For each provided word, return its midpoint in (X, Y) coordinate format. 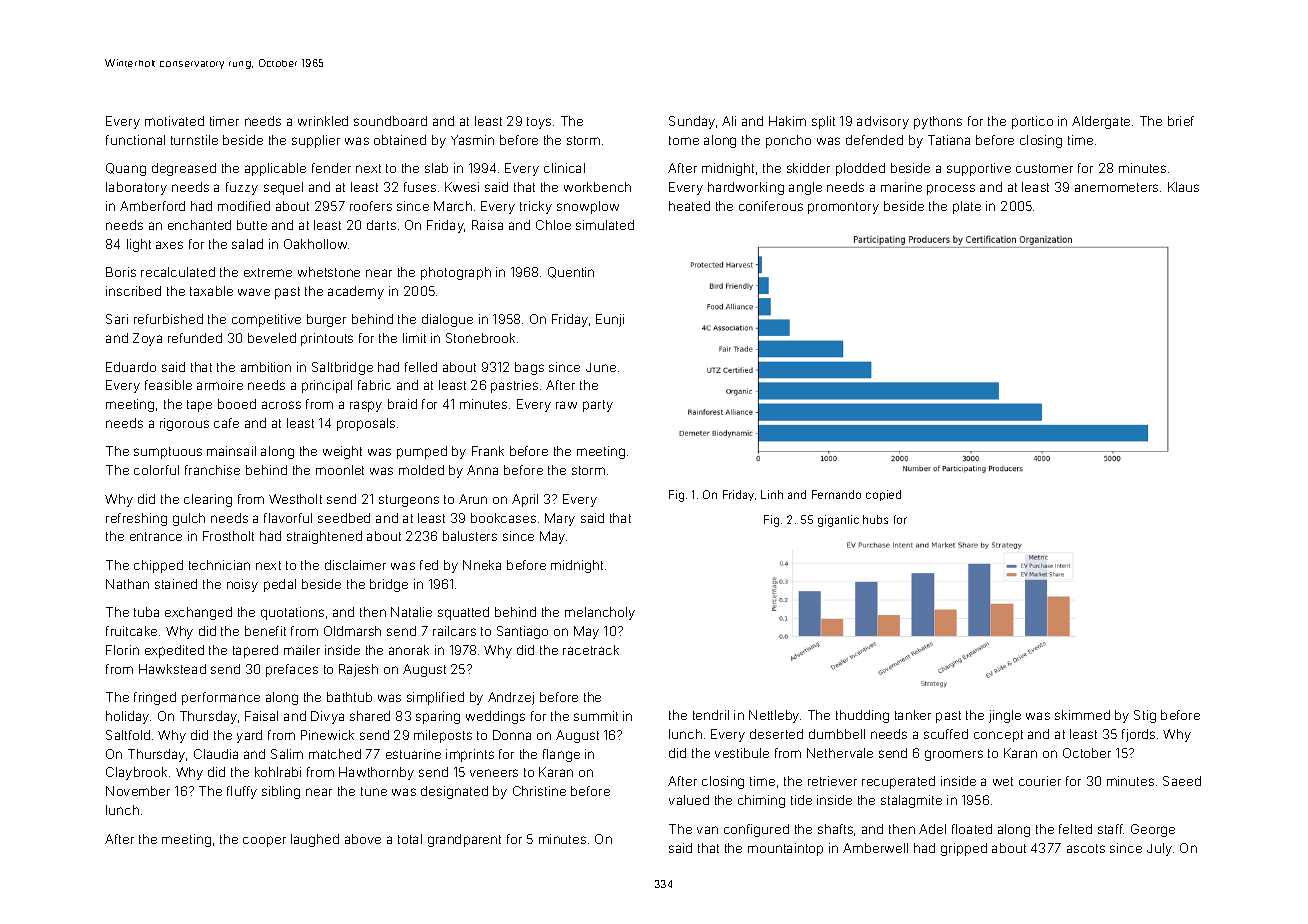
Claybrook (136, 773)
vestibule (742, 753)
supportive (979, 169)
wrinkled (323, 121)
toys (539, 123)
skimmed (1082, 715)
